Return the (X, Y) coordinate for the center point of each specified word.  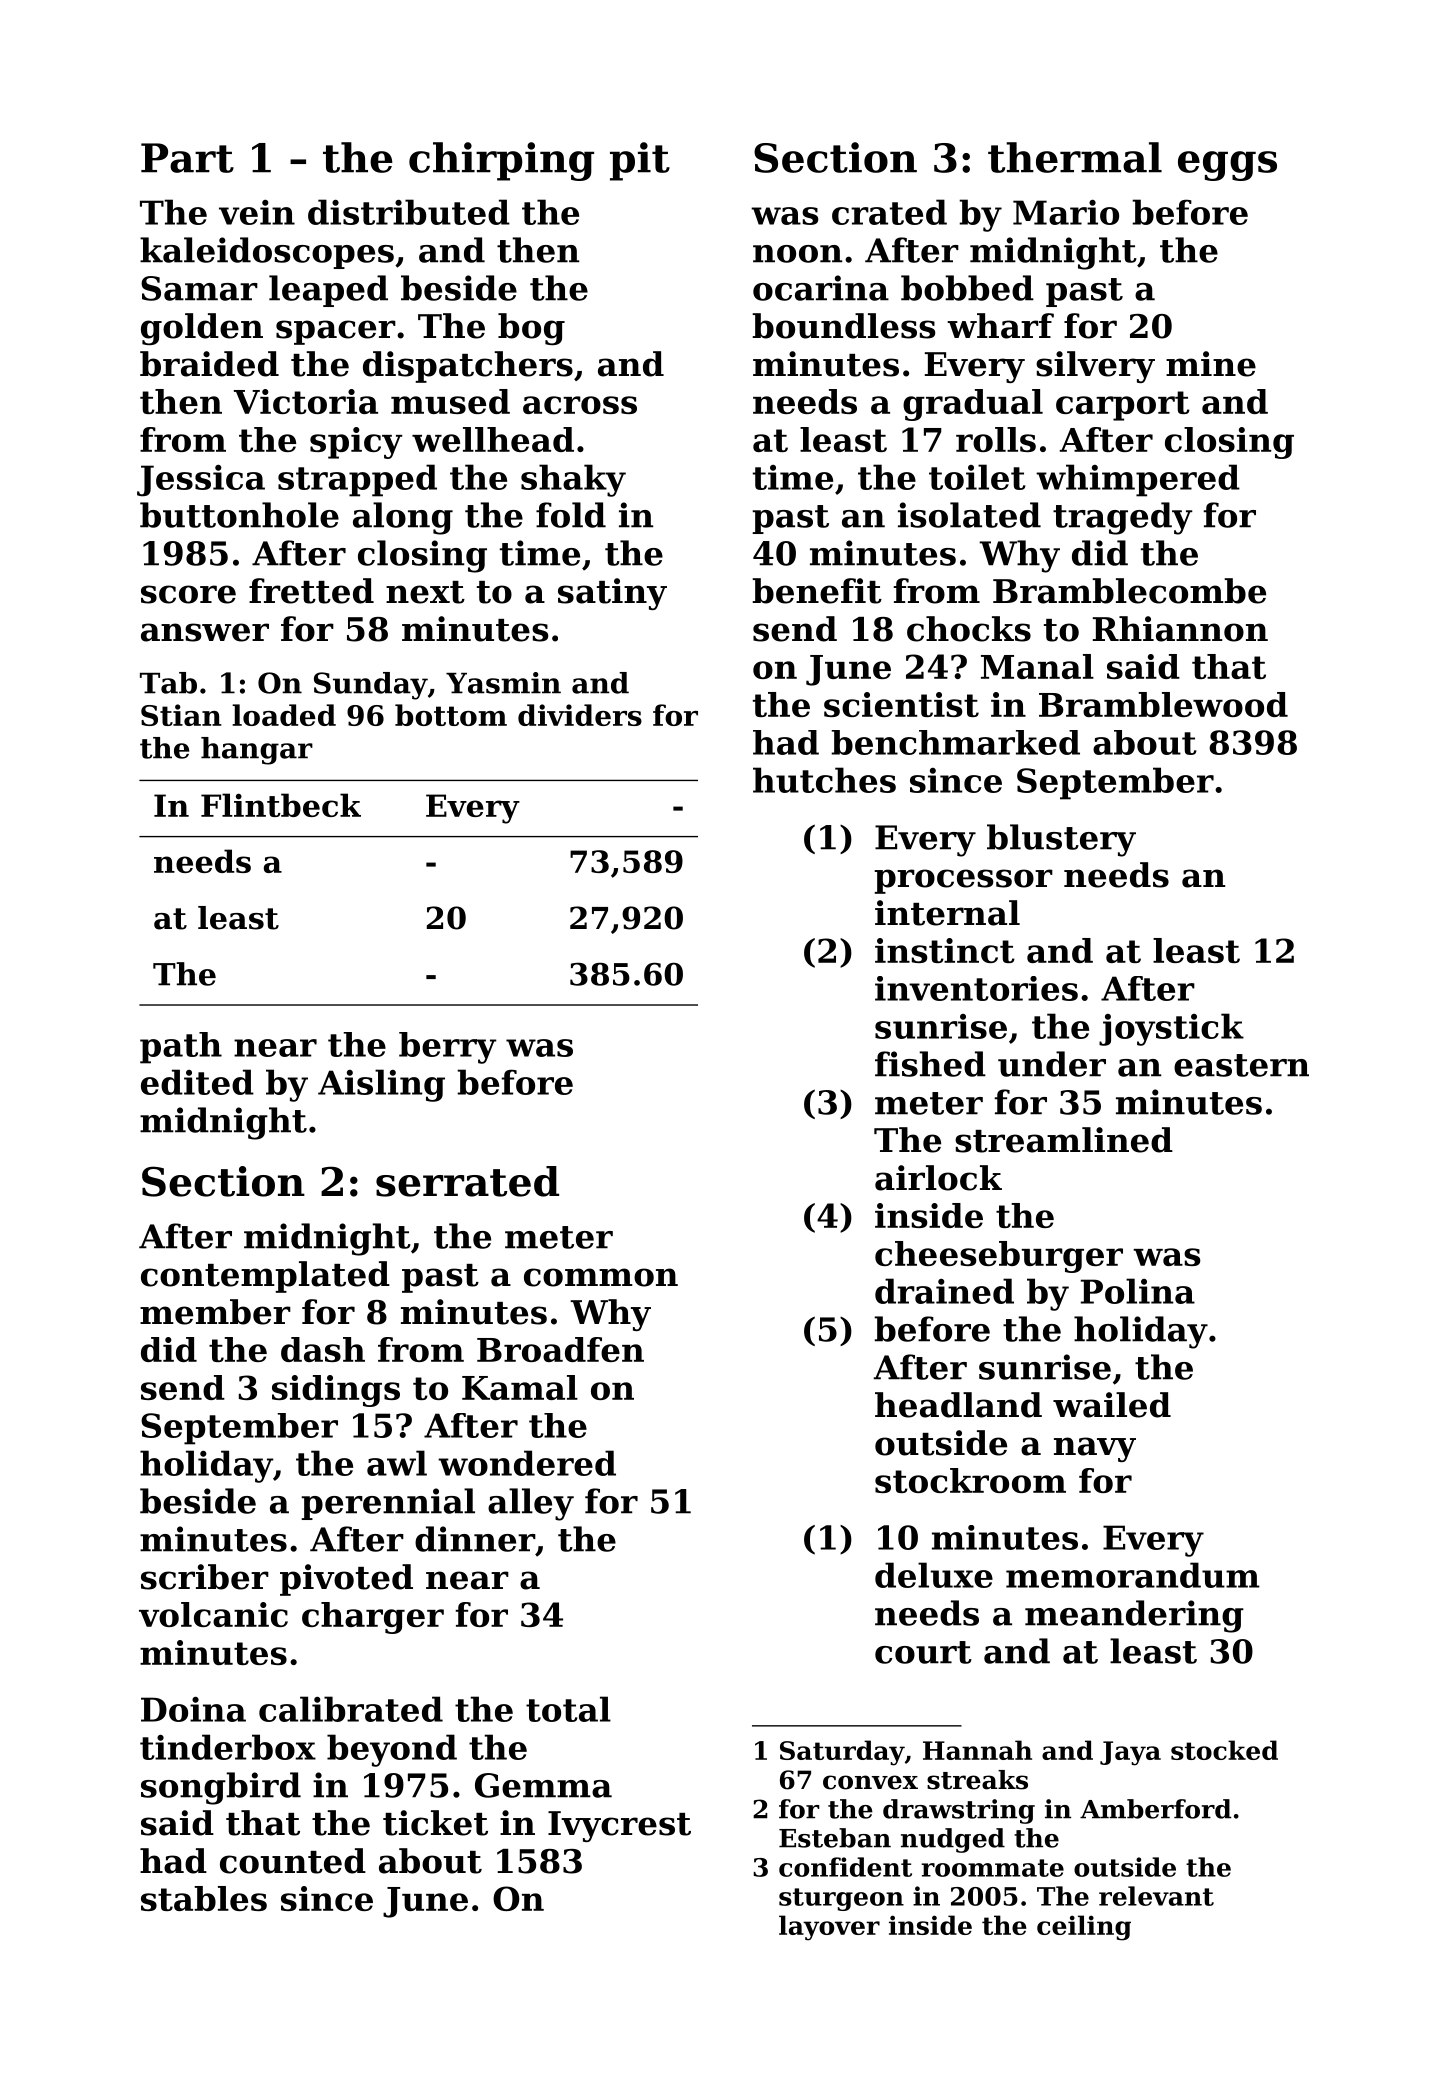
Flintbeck (281, 805)
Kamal (520, 1387)
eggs (1227, 166)
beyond (392, 1750)
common (601, 1277)
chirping (501, 161)
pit (640, 161)
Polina (1138, 1291)
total (568, 1709)
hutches (824, 780)
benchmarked (955, 742)
